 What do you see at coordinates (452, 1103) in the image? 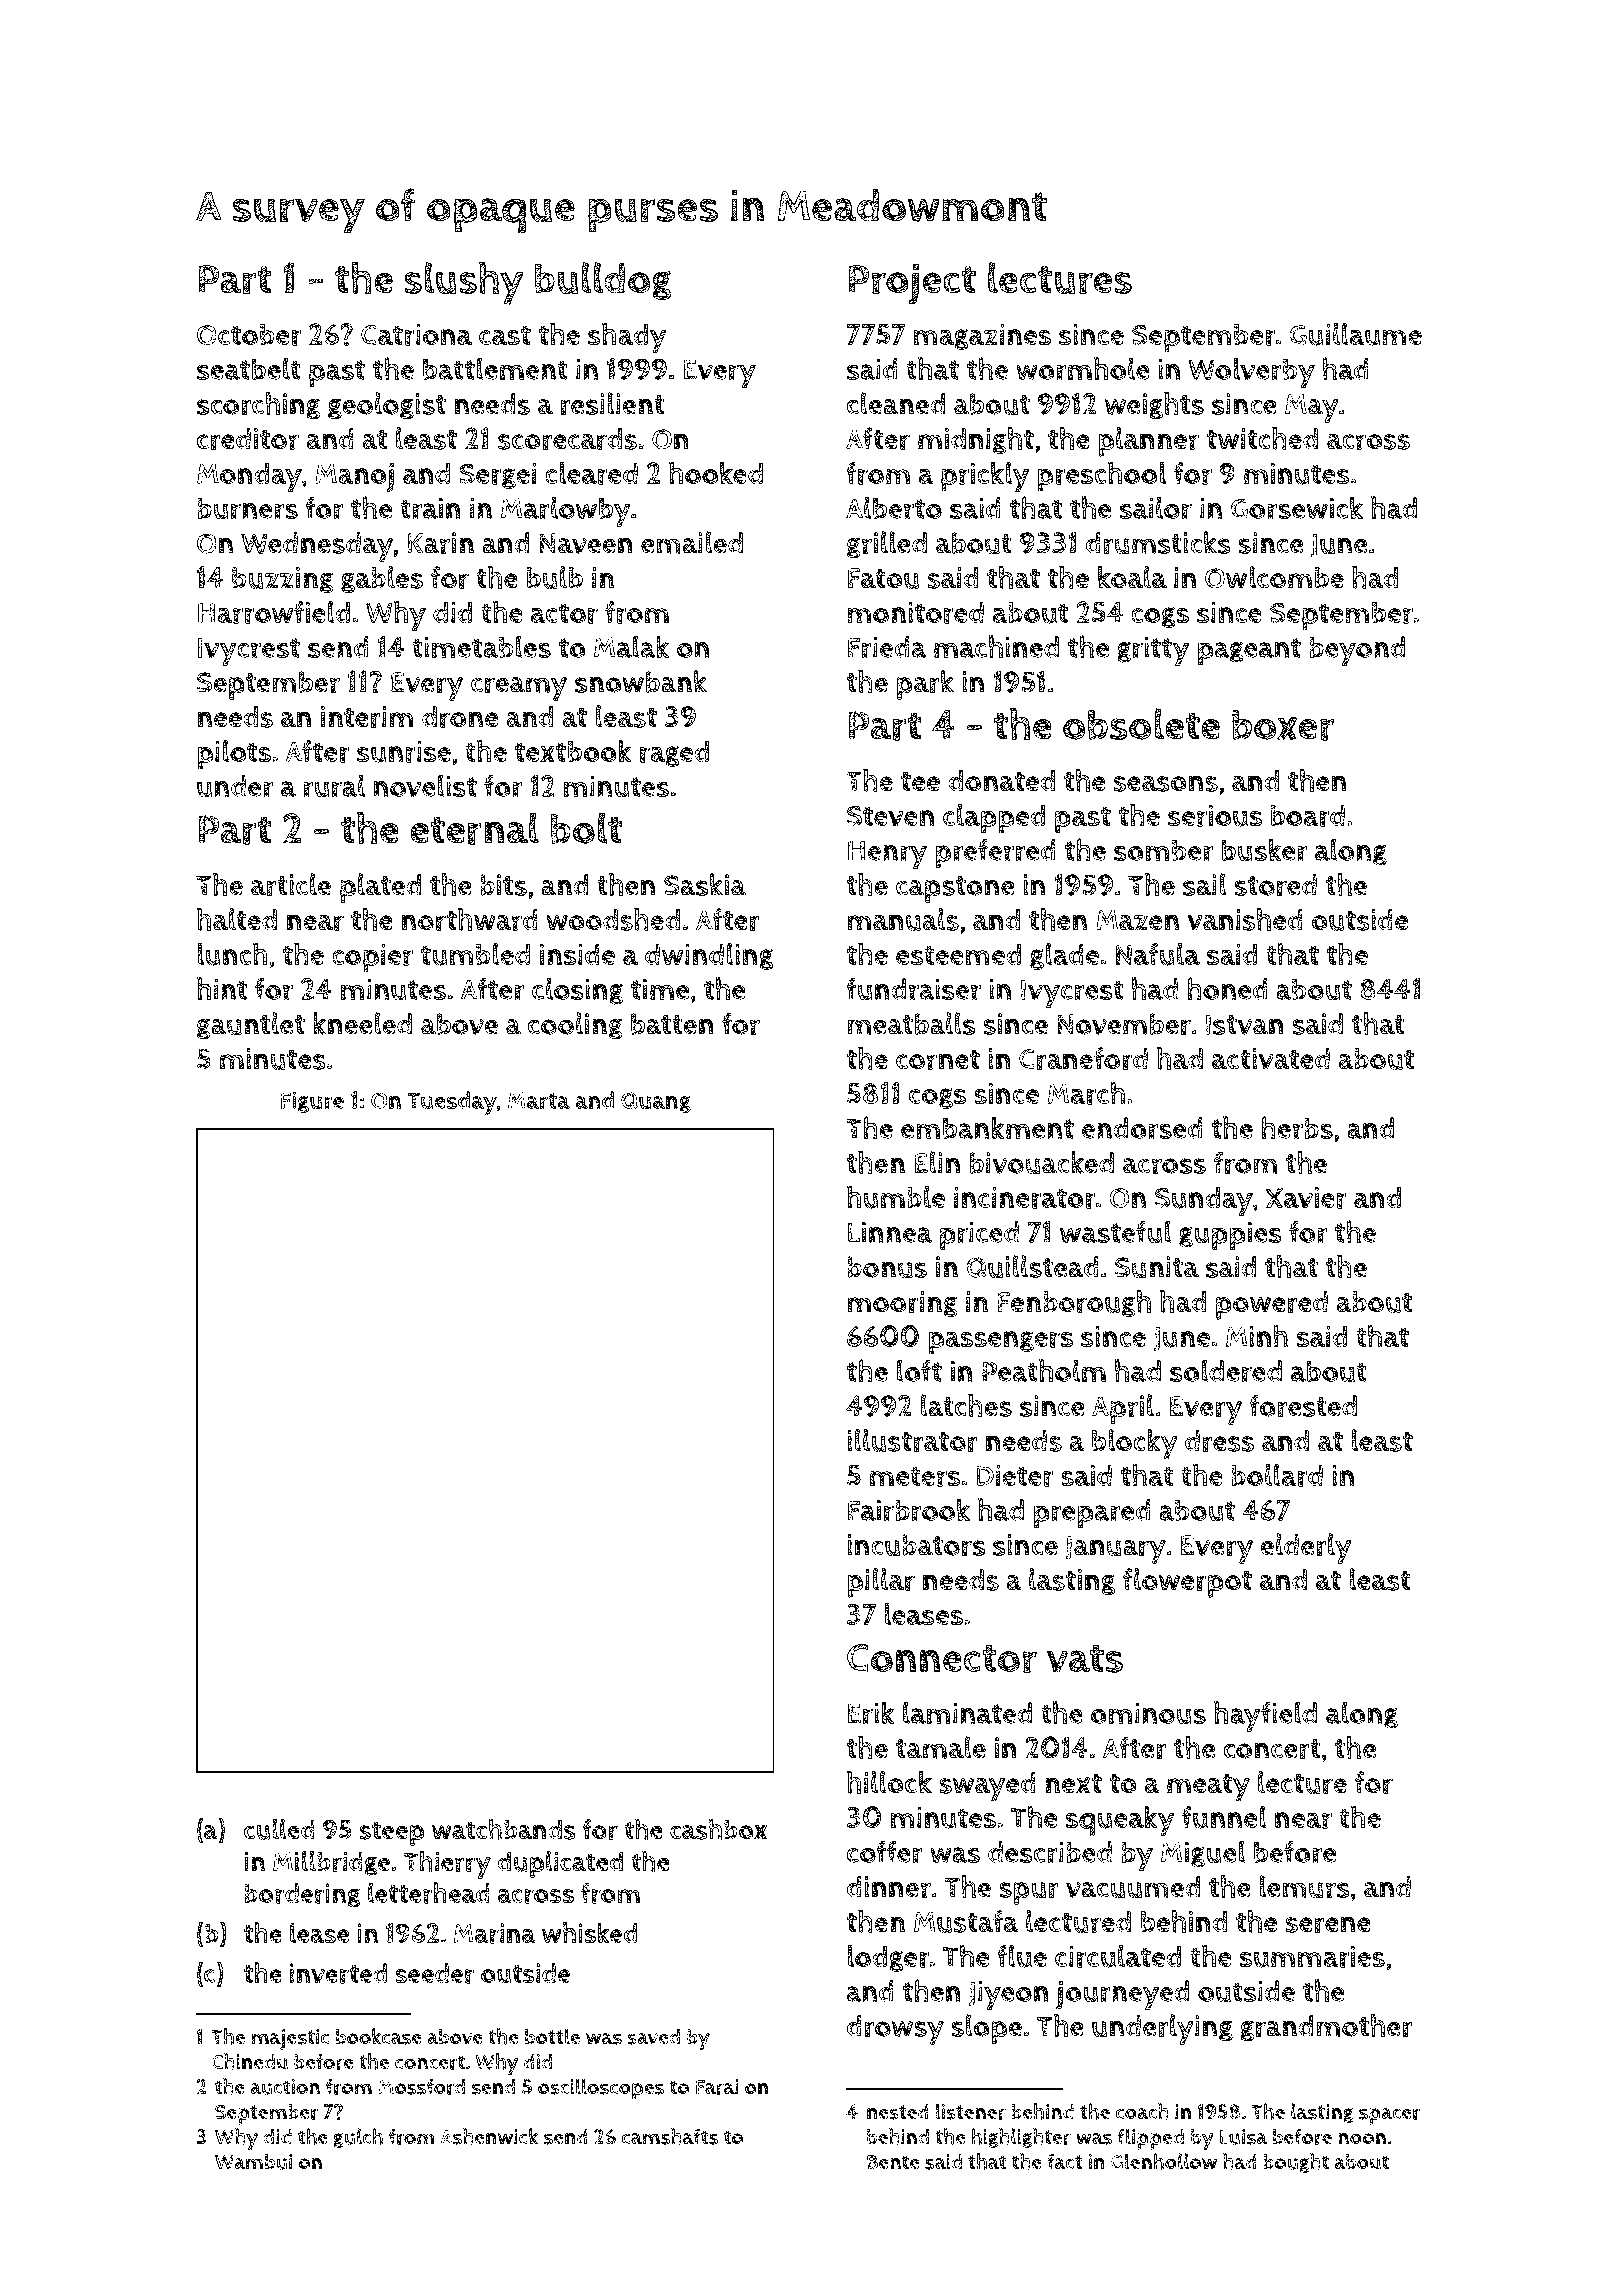
I see `Tuesday` at bounding box center [452, 1103].
